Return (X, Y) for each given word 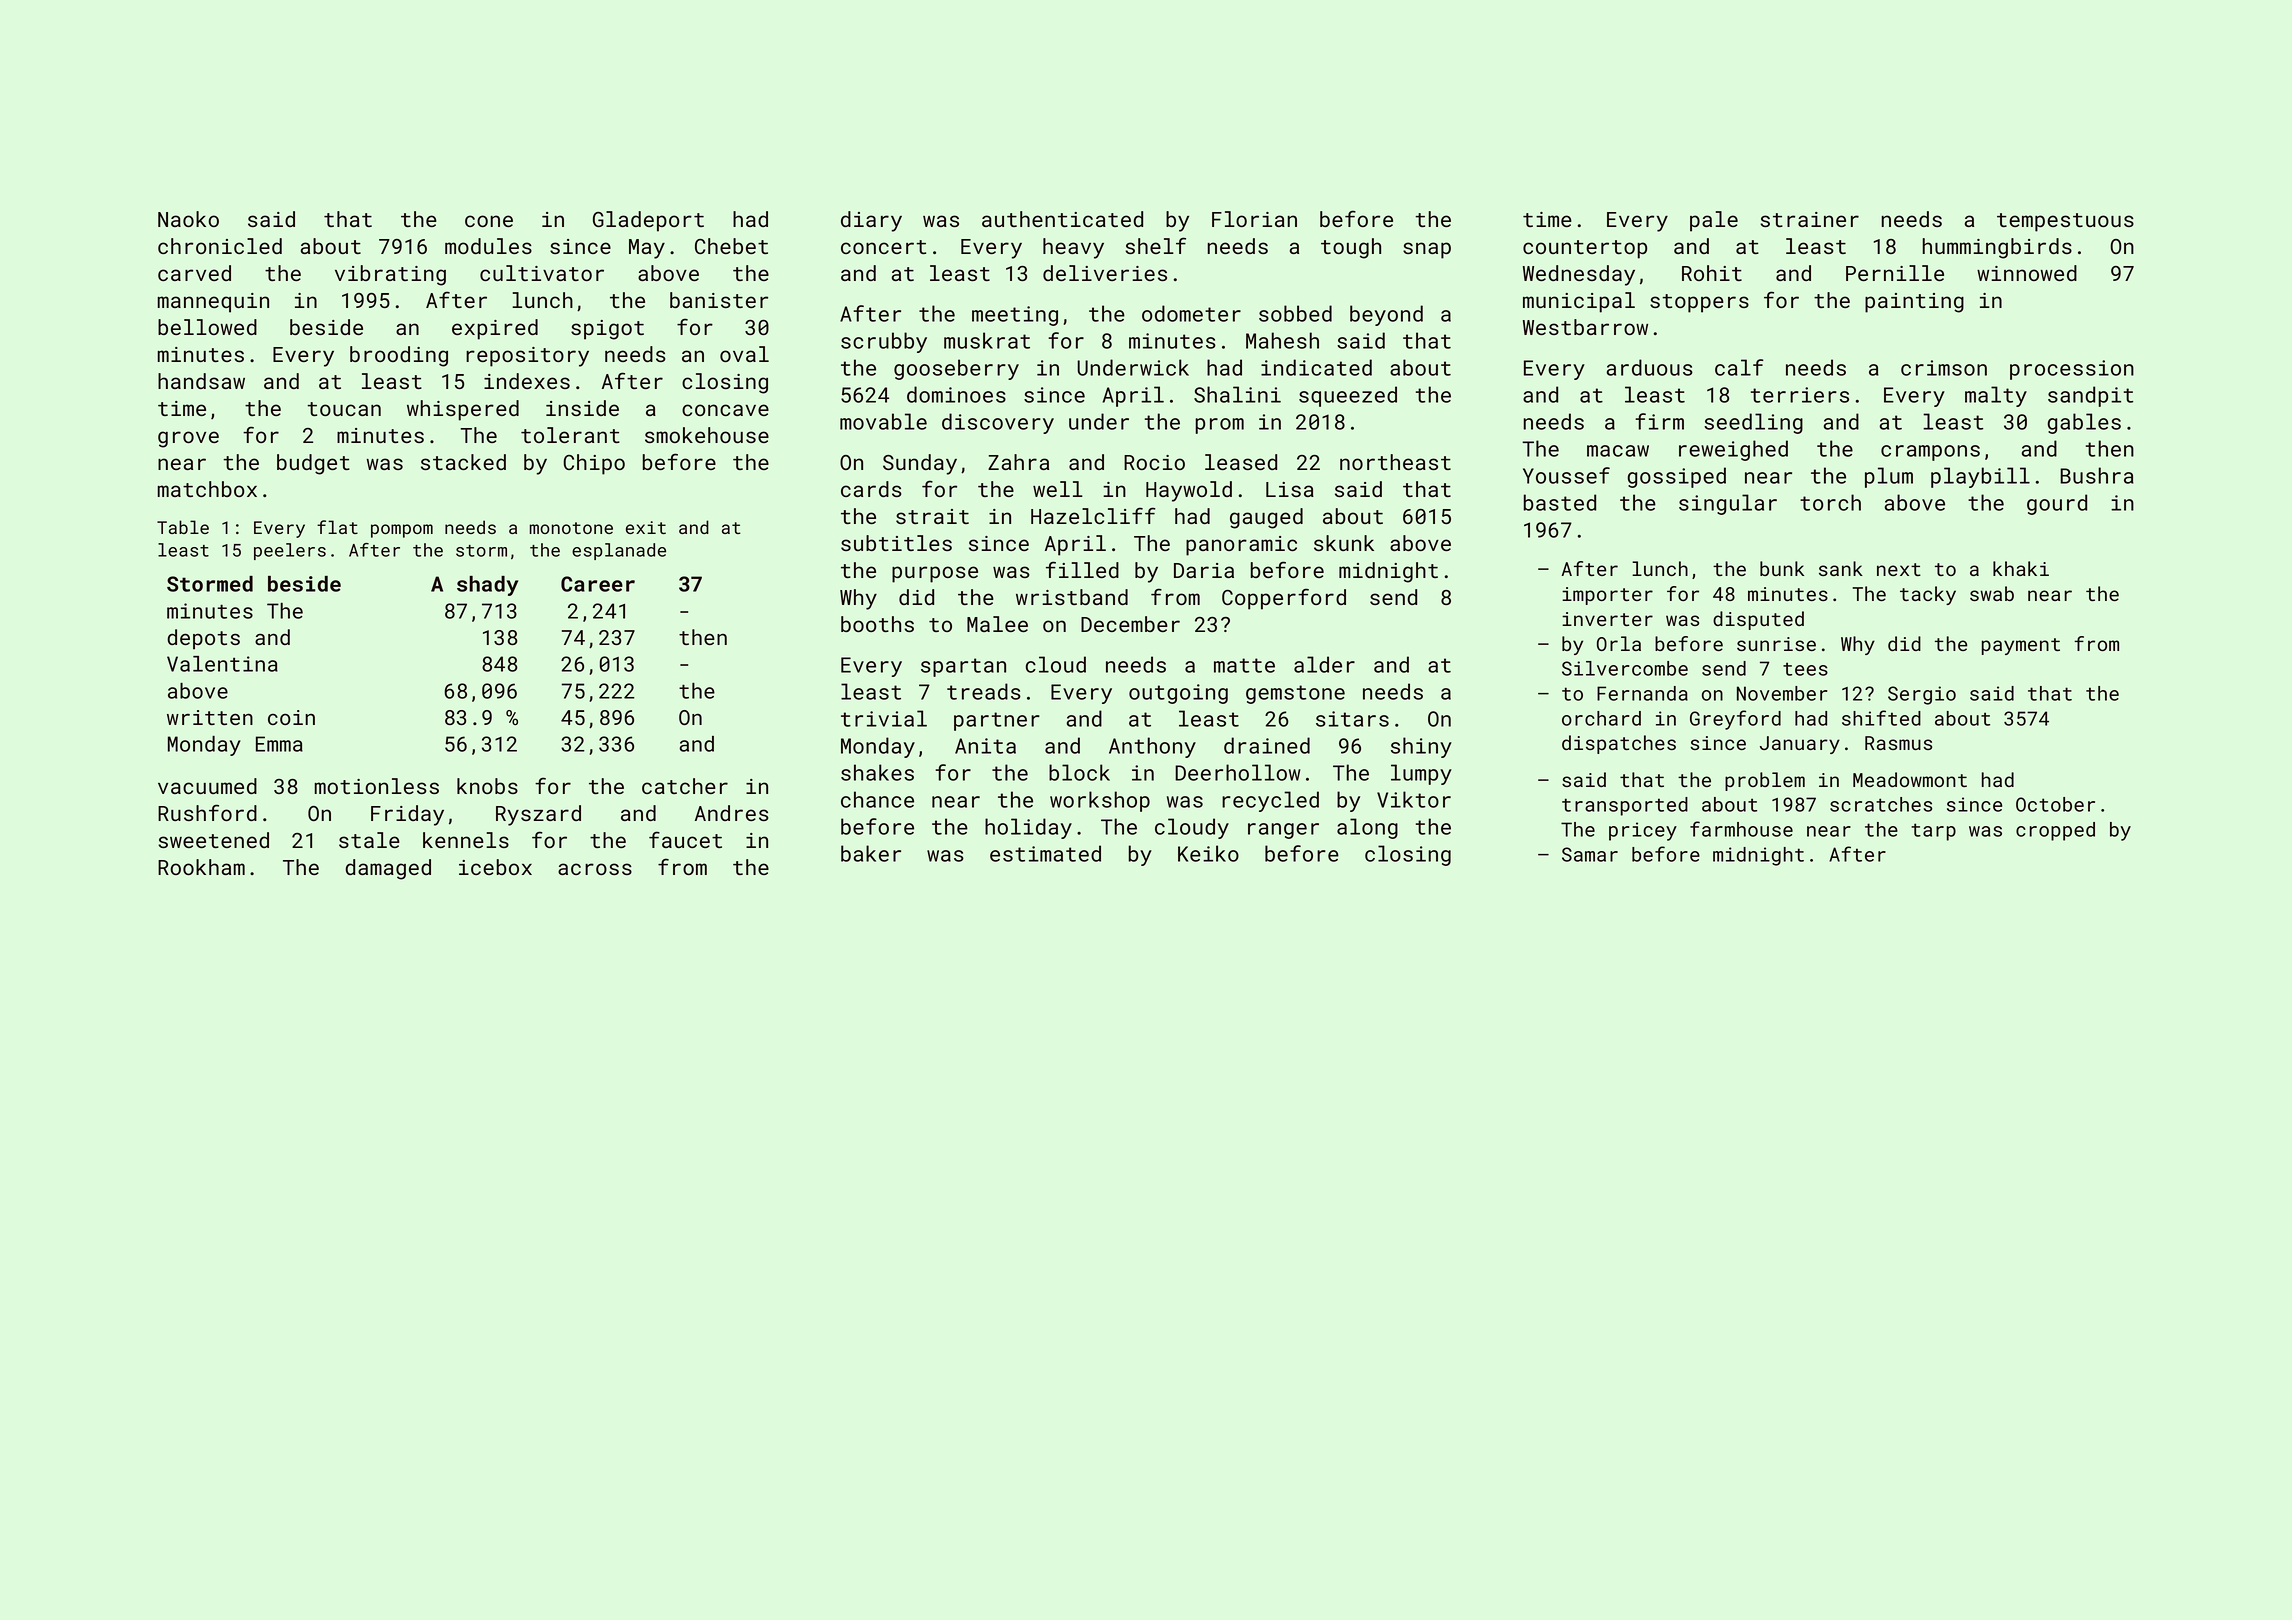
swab (1992, 593)
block (1079, 772)
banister (719, 300)
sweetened (213, 840)
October (2055, 804)
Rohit (1712, 273)
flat (337, 527)
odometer (1191, 313)
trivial (884, 718)
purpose (935, 574)
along (1367, 828)
